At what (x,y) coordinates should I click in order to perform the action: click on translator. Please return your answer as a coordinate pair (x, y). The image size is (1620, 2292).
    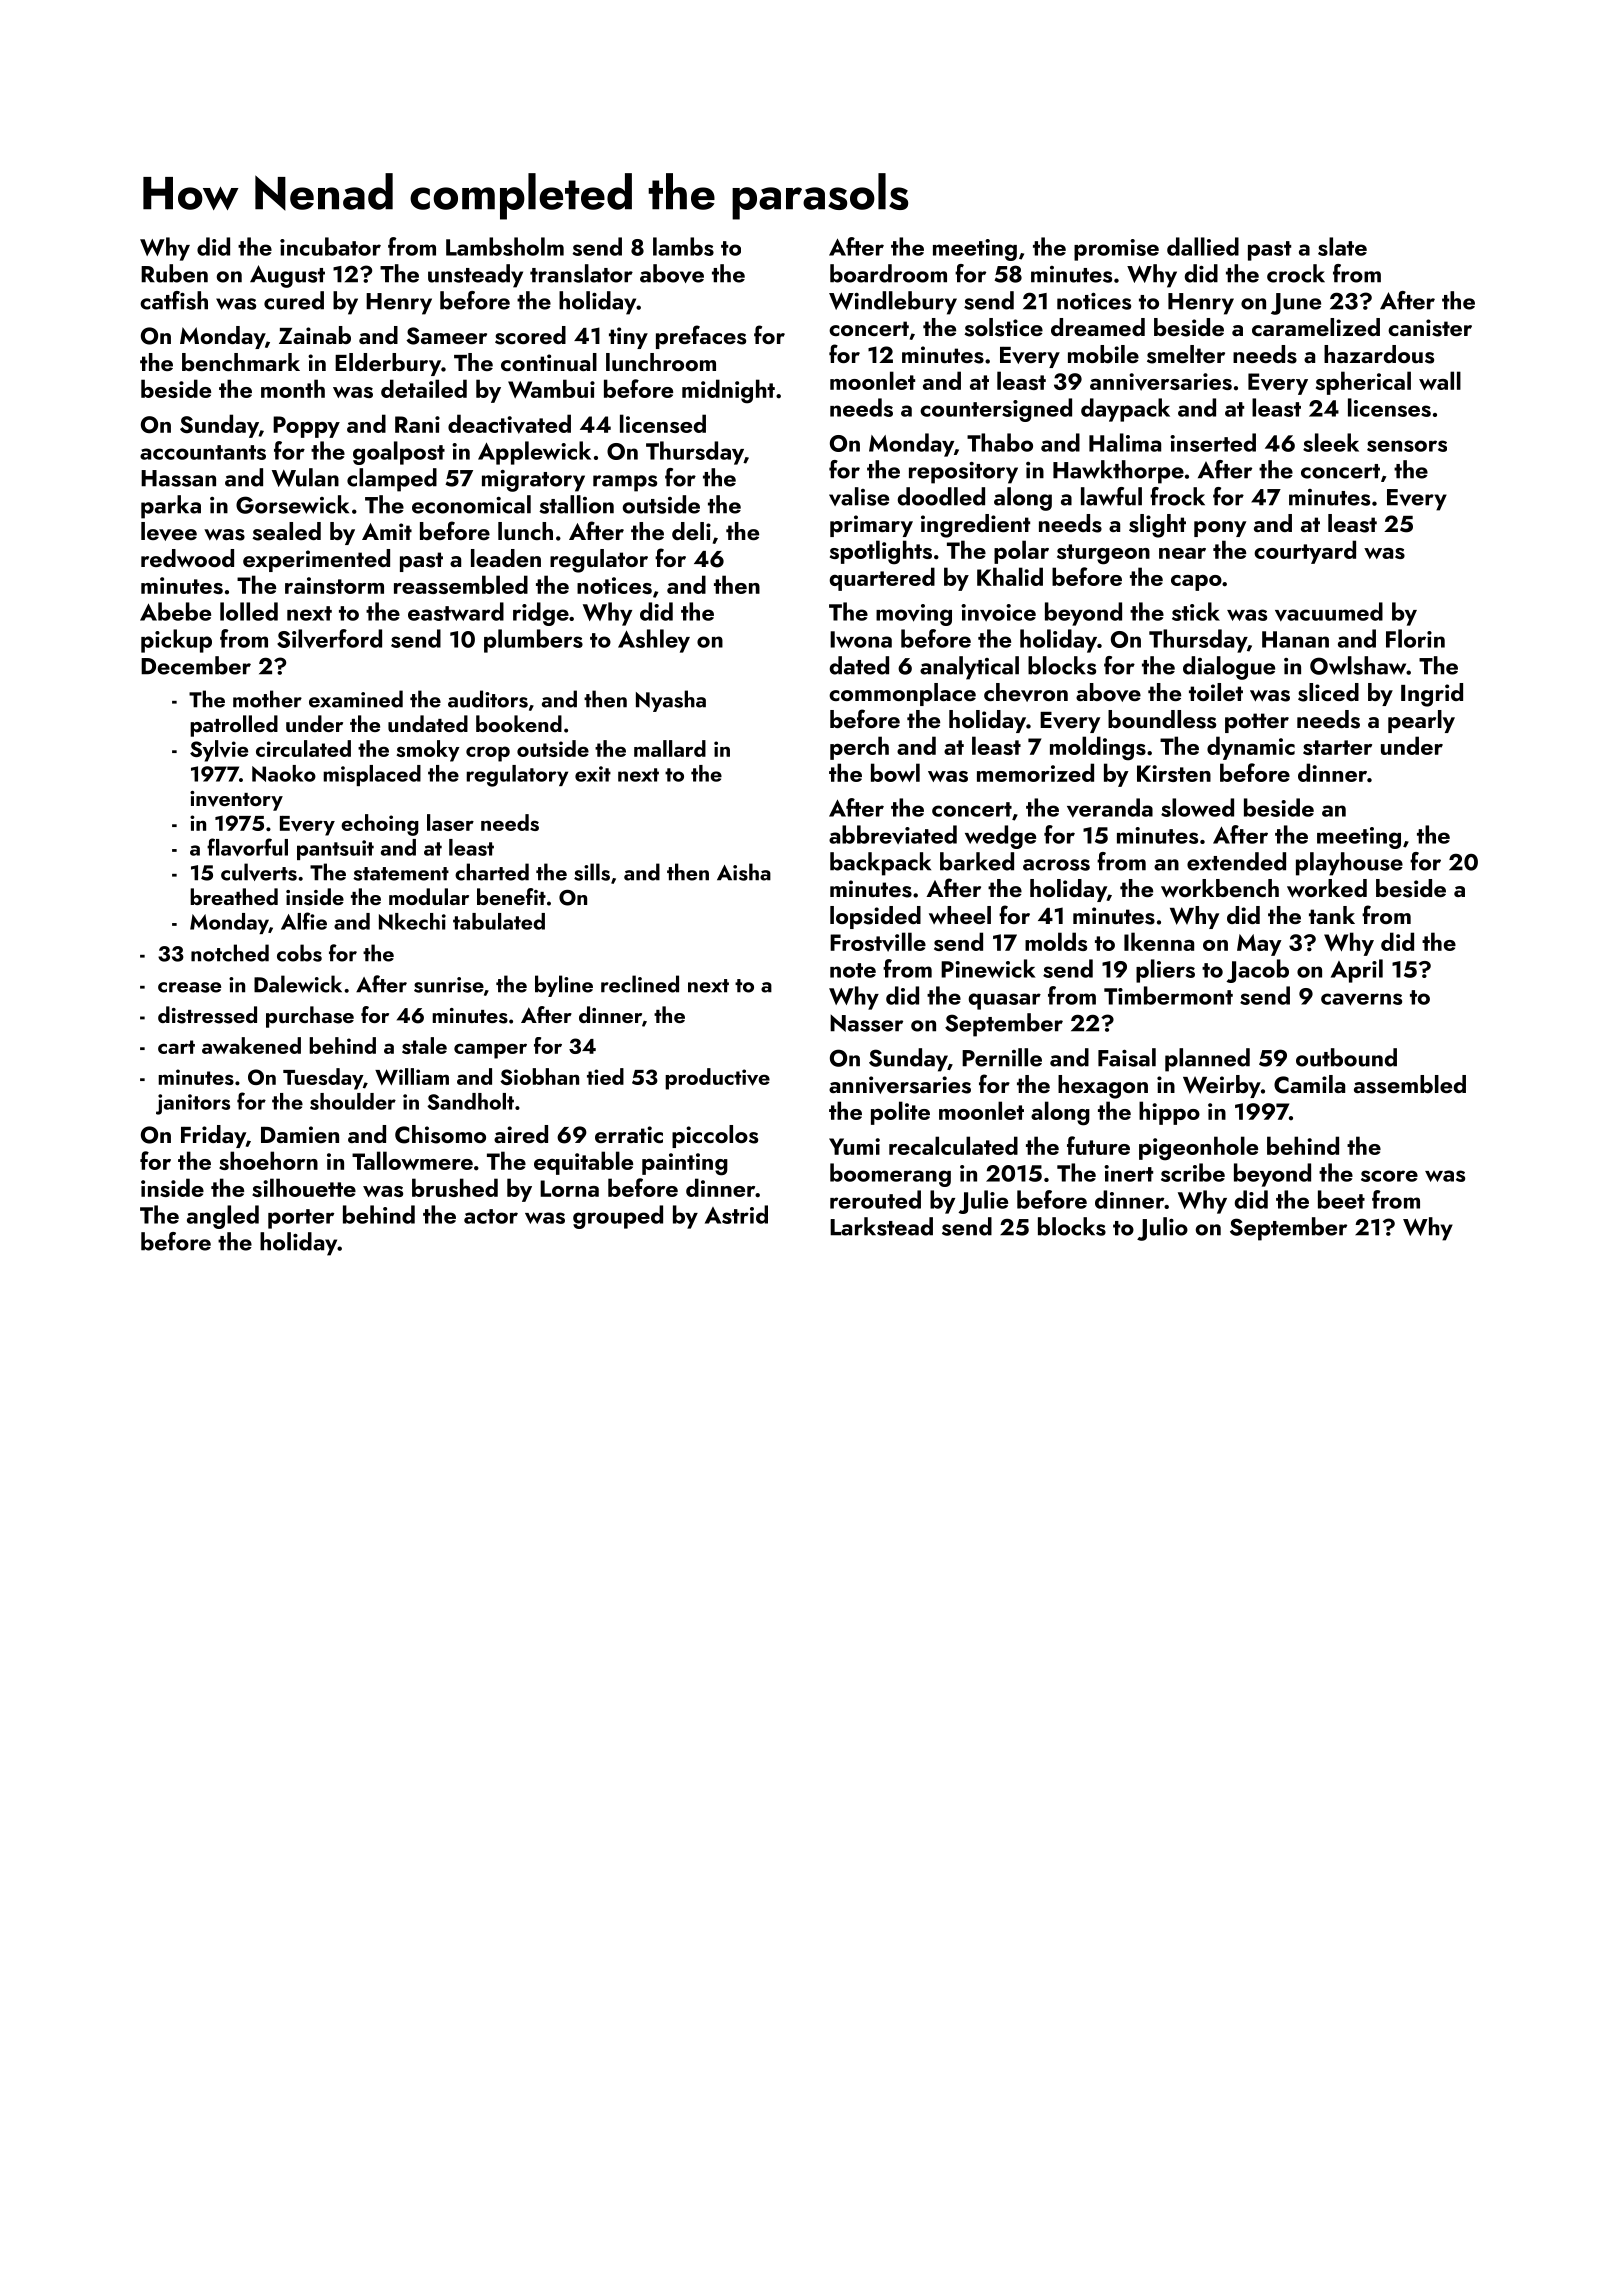
    Looking at the image, I should click on (581, 273).
